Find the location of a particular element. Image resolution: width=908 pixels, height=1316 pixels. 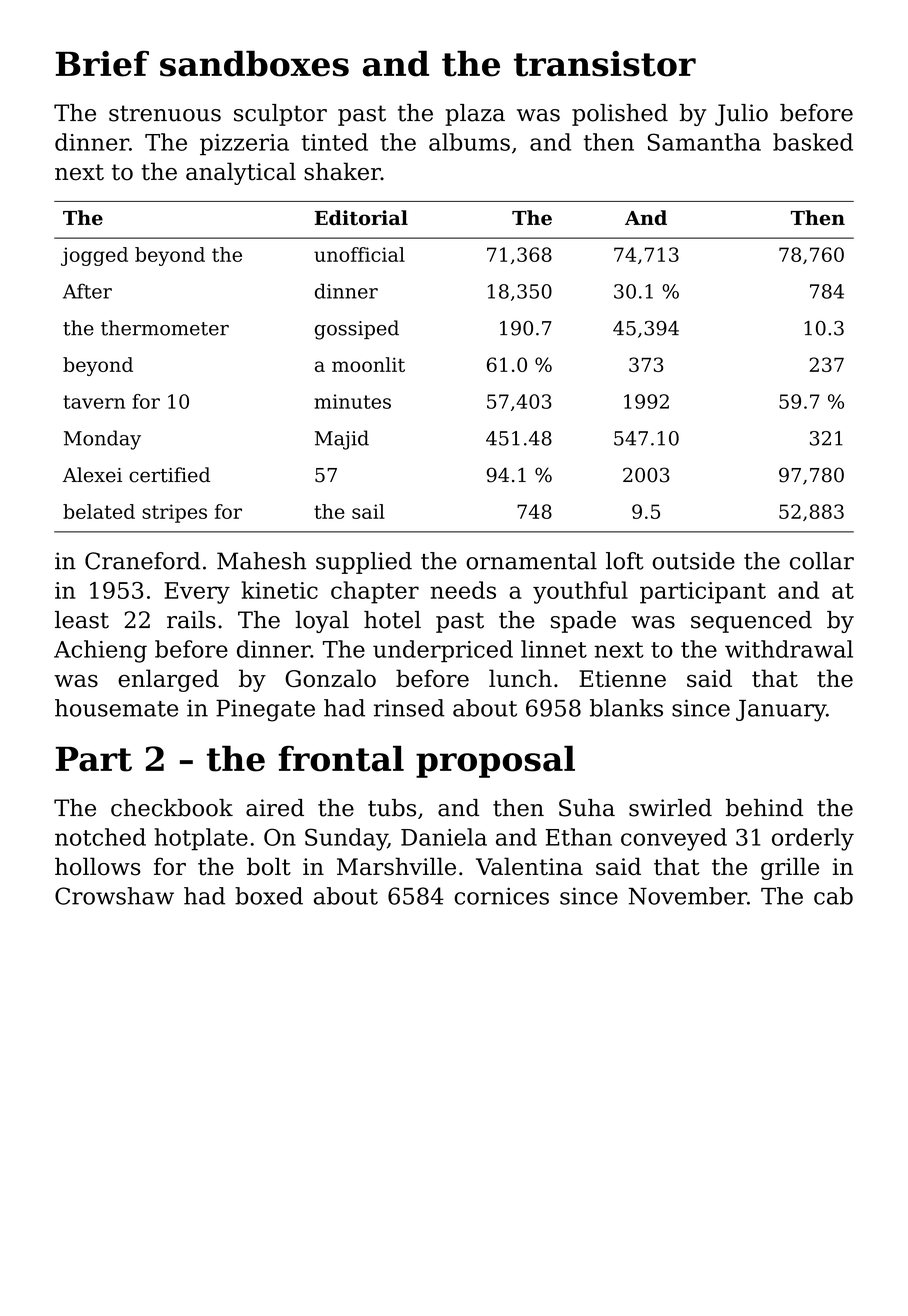

blanks is located at coordinates (626, 708).
